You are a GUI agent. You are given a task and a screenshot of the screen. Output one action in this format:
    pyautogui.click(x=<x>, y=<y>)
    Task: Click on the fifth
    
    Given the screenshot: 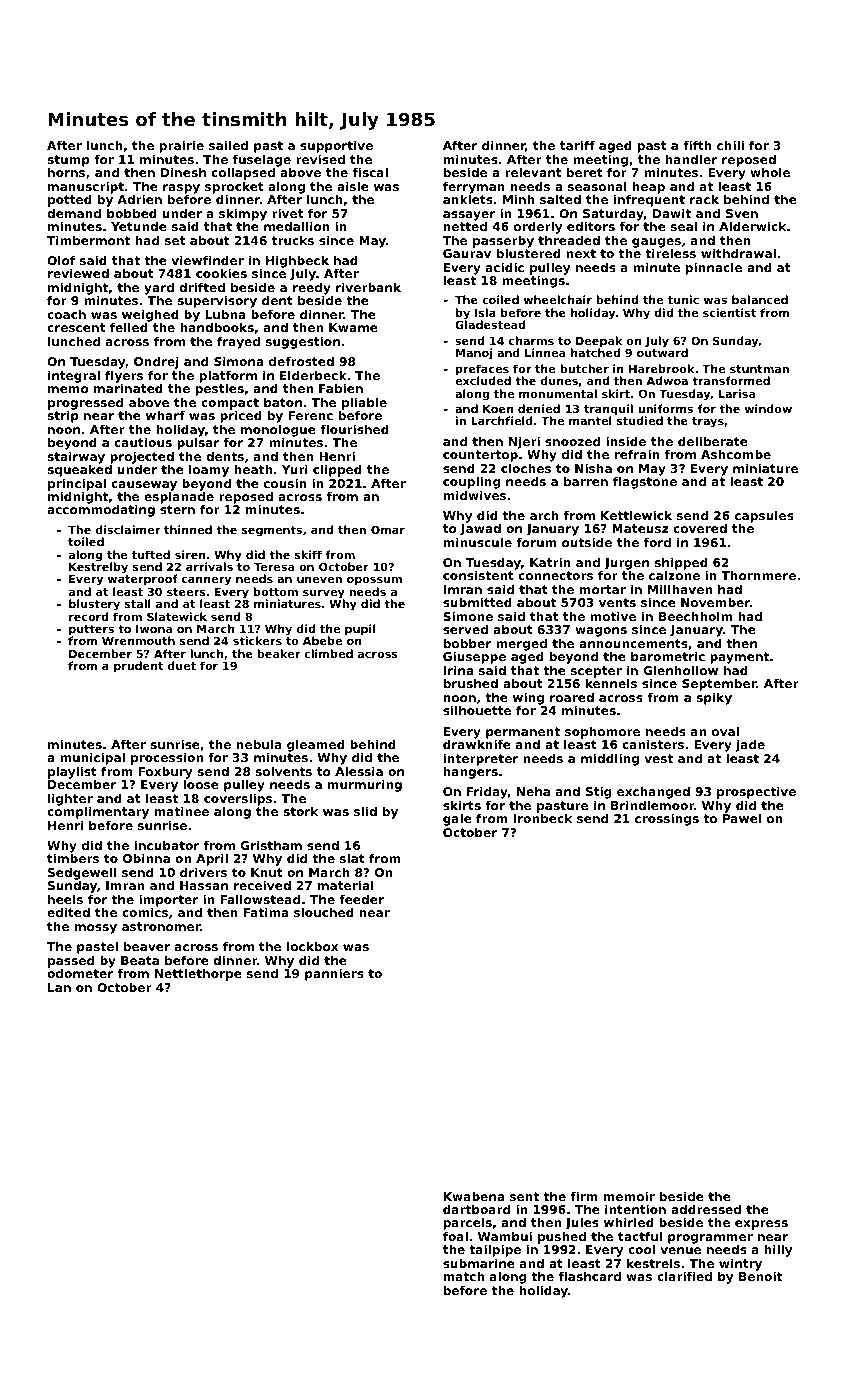 What is the action you would take?
    pyautogui.click(x=697, y=145)
